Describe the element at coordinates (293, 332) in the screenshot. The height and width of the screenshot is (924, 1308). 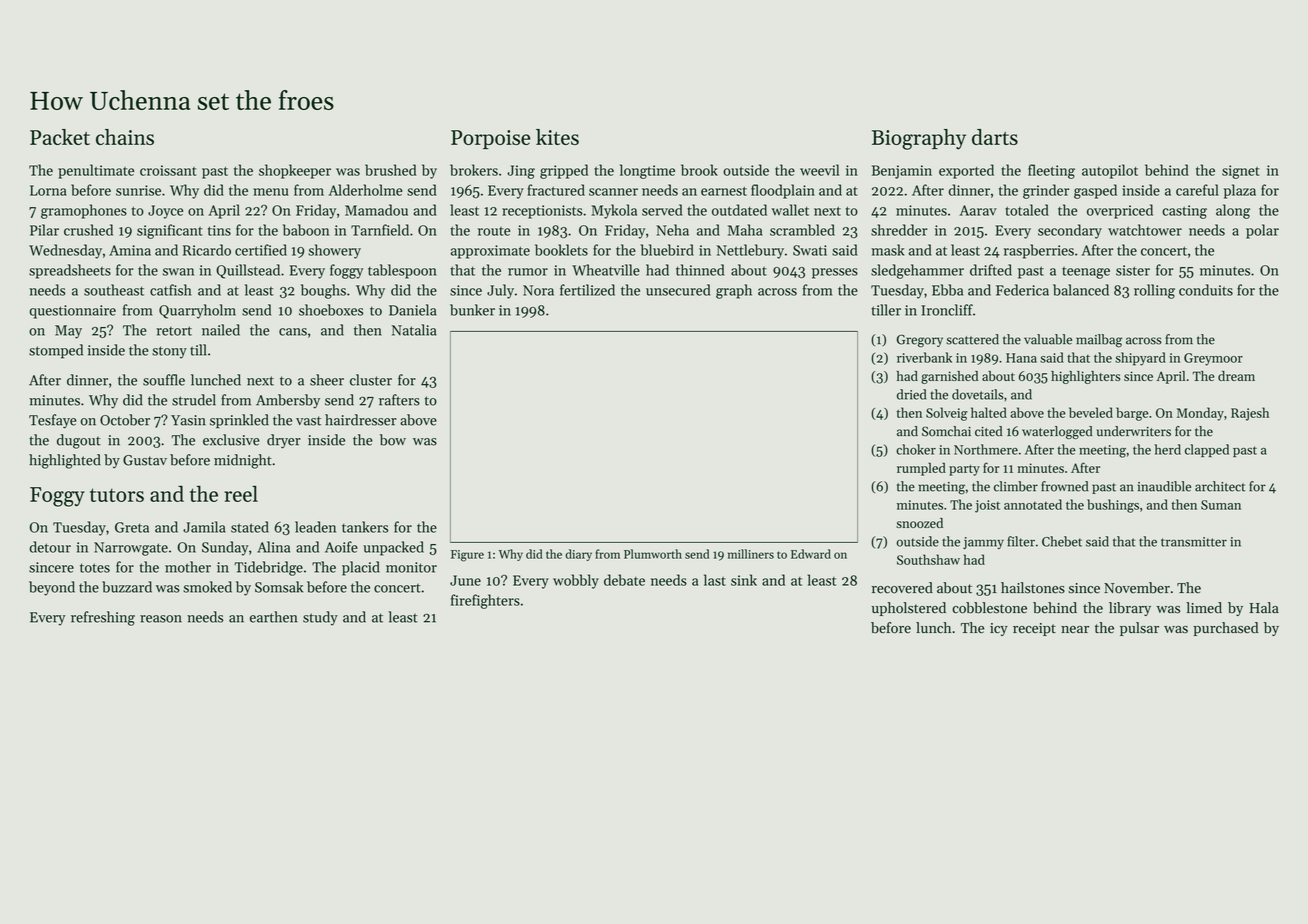
I see `cans` at that location.
